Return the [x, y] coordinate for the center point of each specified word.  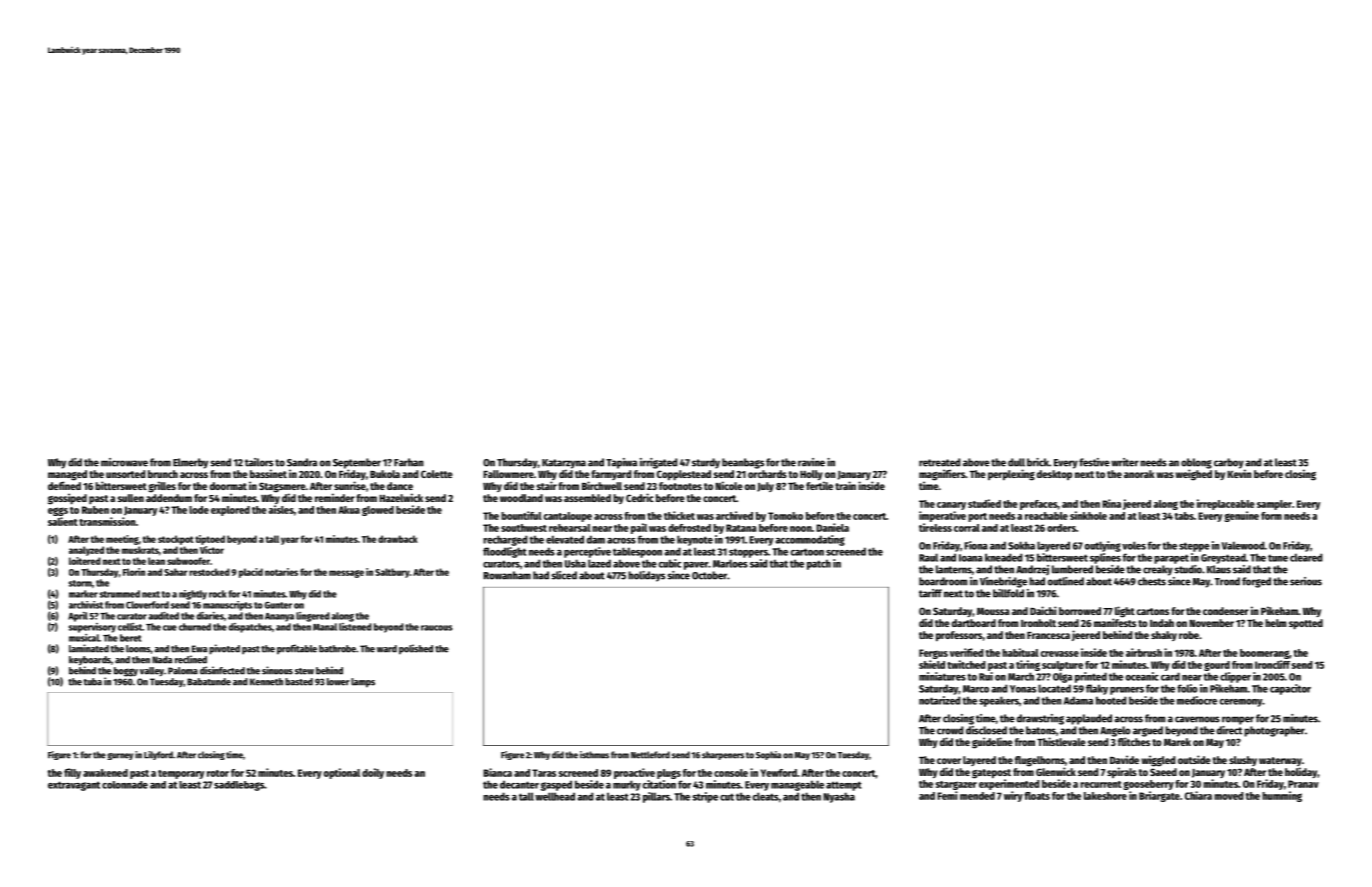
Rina [1111, 503]
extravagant [74, 786]
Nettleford [650, 755]
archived [734, 515]
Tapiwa [621, 463]
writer [1125, 462]
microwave [124, 462]
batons [1041, 730]
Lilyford [158, 755]
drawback [398, 539]
